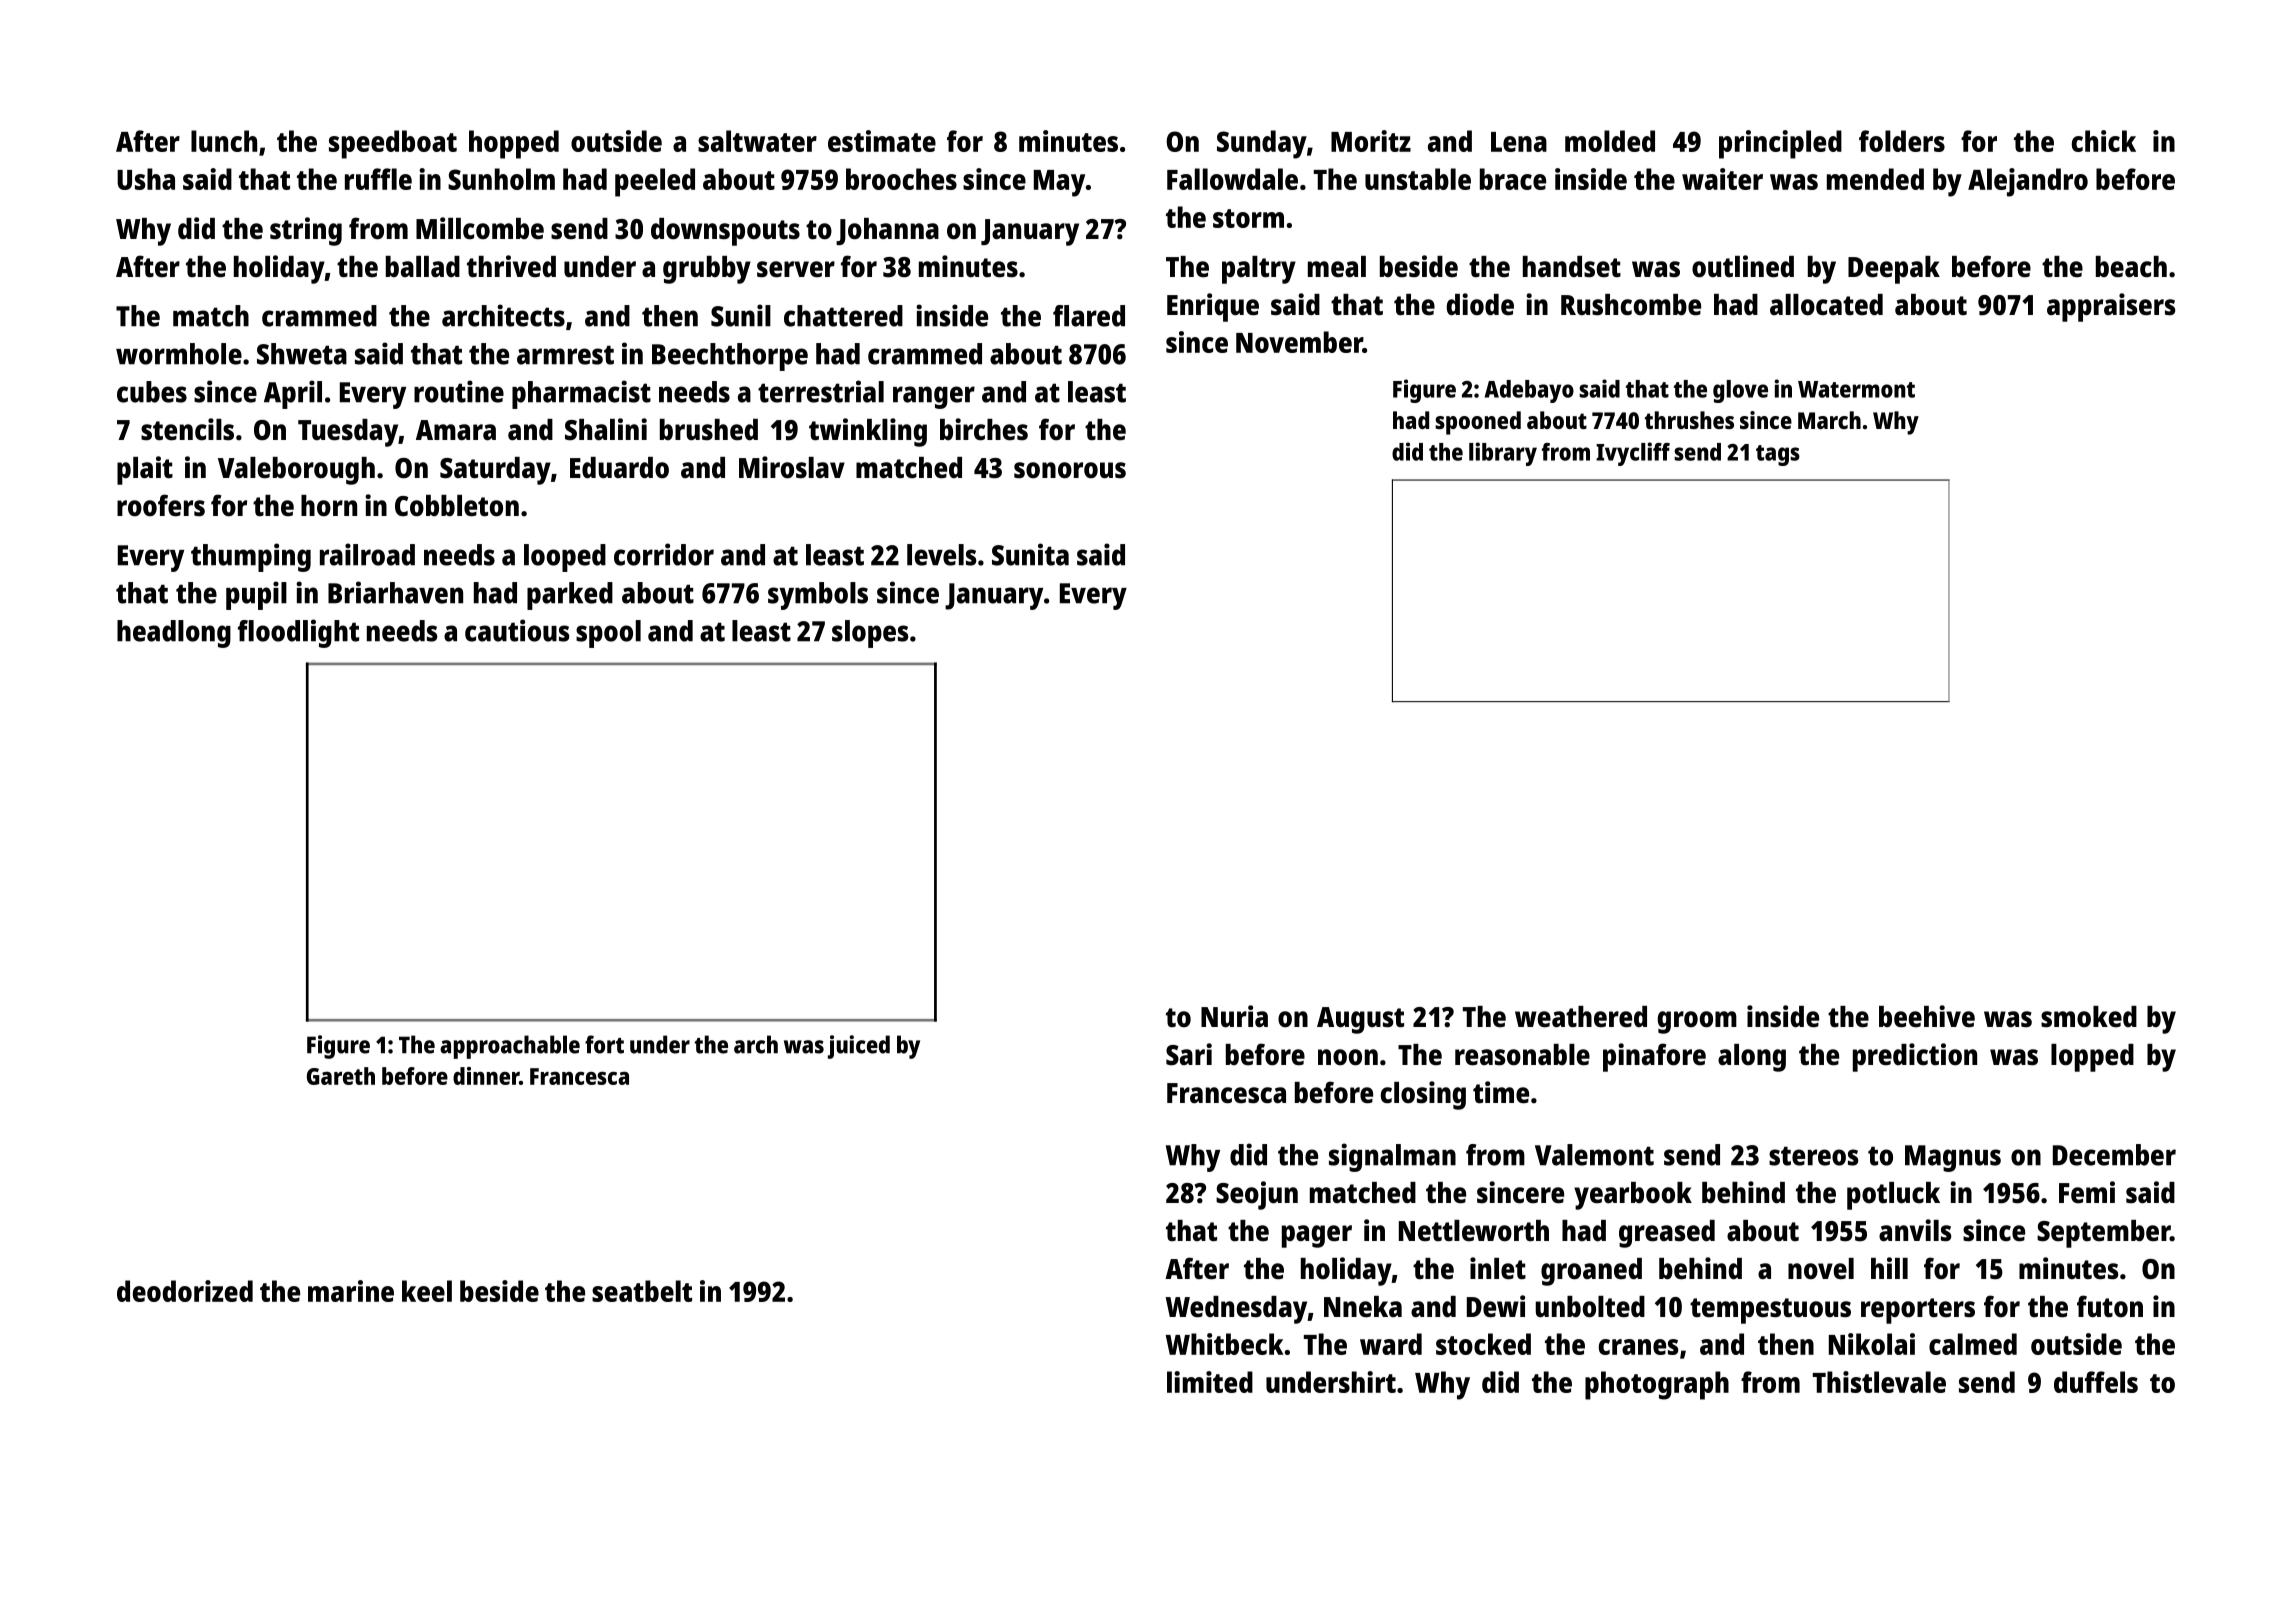  What do you see at coordinates (174, 634) in the screenshot?
I see `headlong` at bounding box center [174, 634].
